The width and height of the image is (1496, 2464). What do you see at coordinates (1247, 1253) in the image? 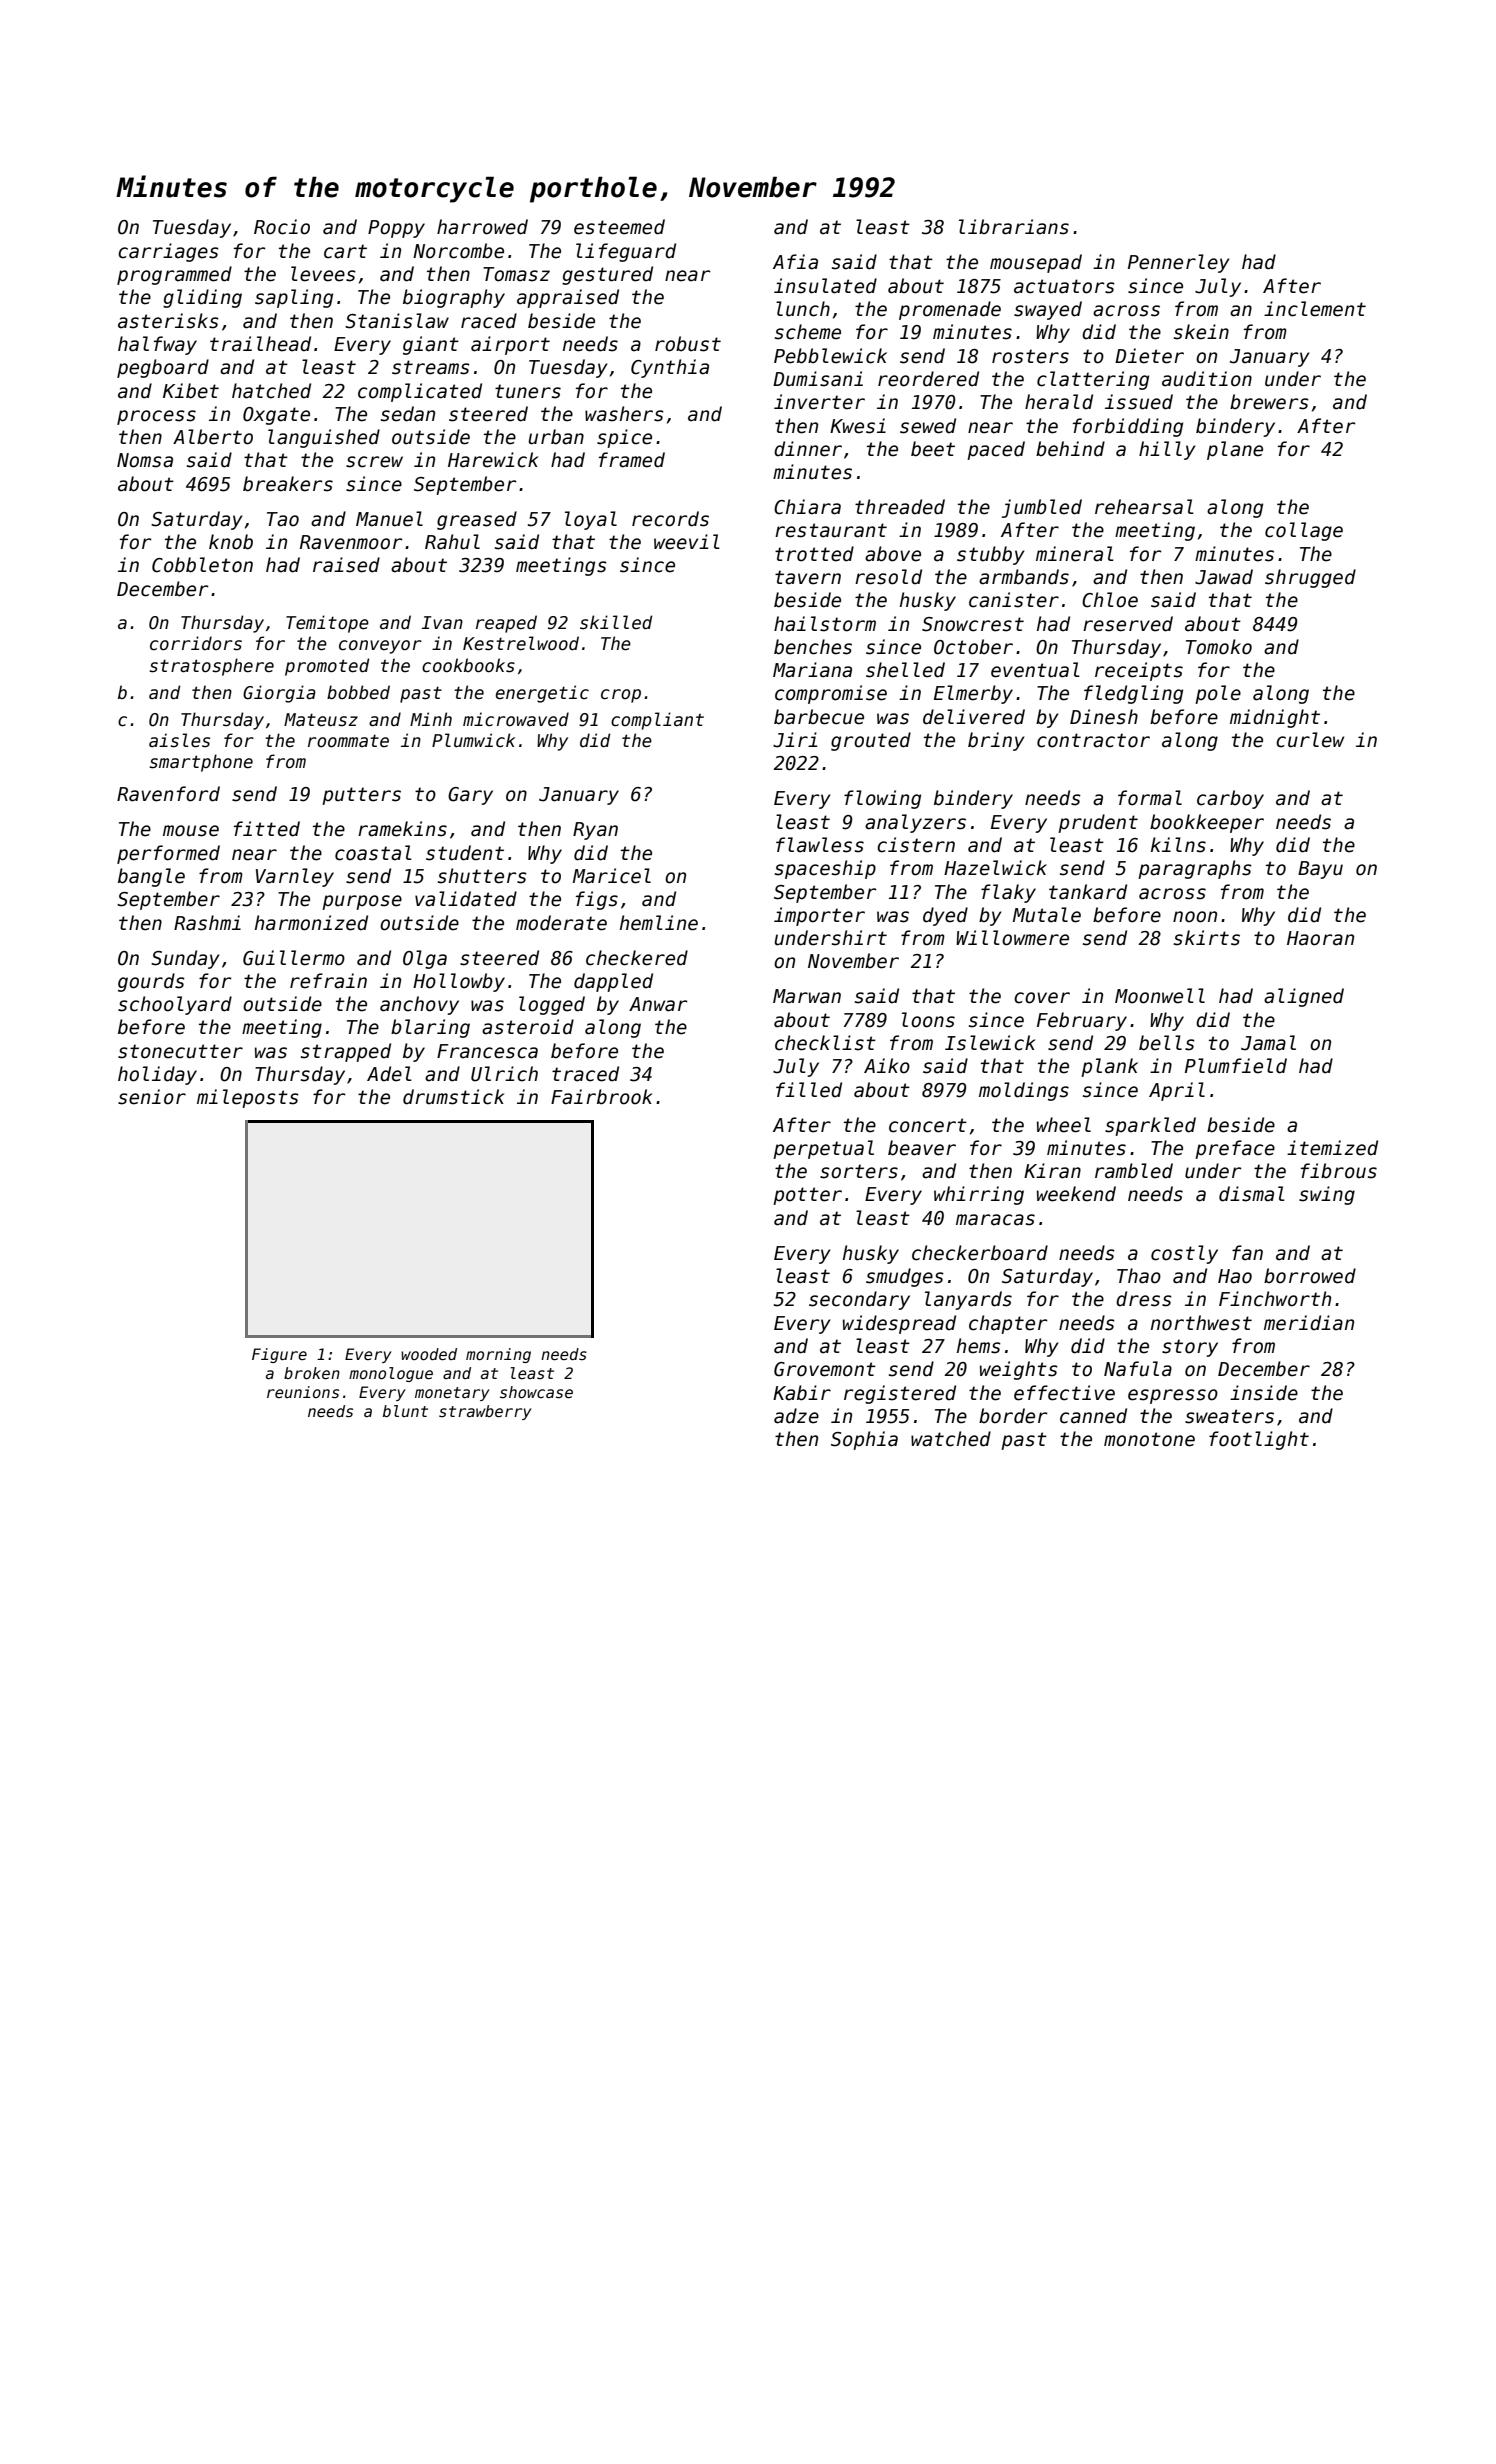
I see `fan` at bounding box center [1247, 1253].
